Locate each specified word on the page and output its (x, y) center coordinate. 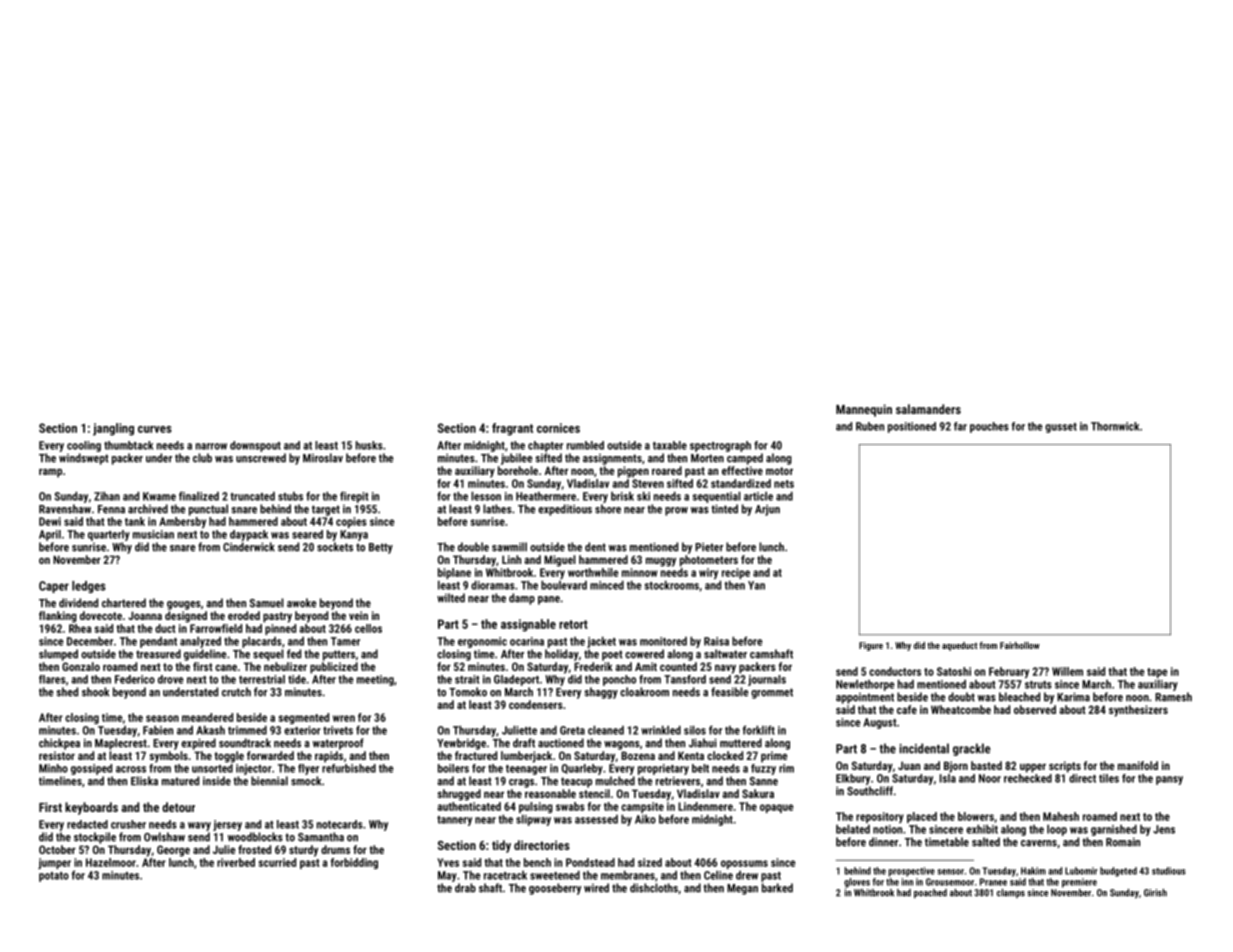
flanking (58, 617)
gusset (1061, 428)
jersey (227, 825)
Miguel (560, 561)
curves (155, 429)
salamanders (928, 409)
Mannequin (864, 410)
